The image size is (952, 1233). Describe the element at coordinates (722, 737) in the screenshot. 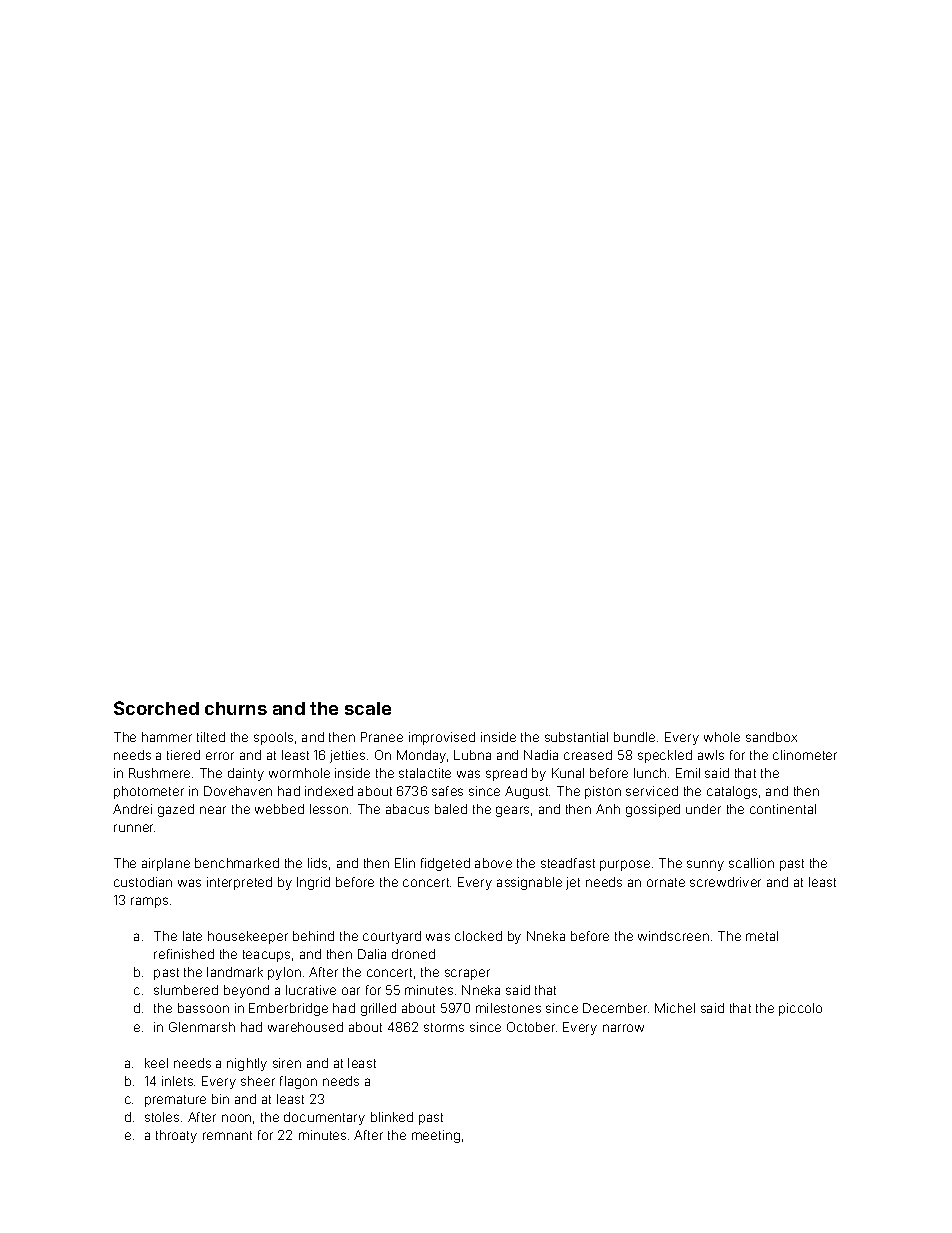

I see `whole` at that location.
